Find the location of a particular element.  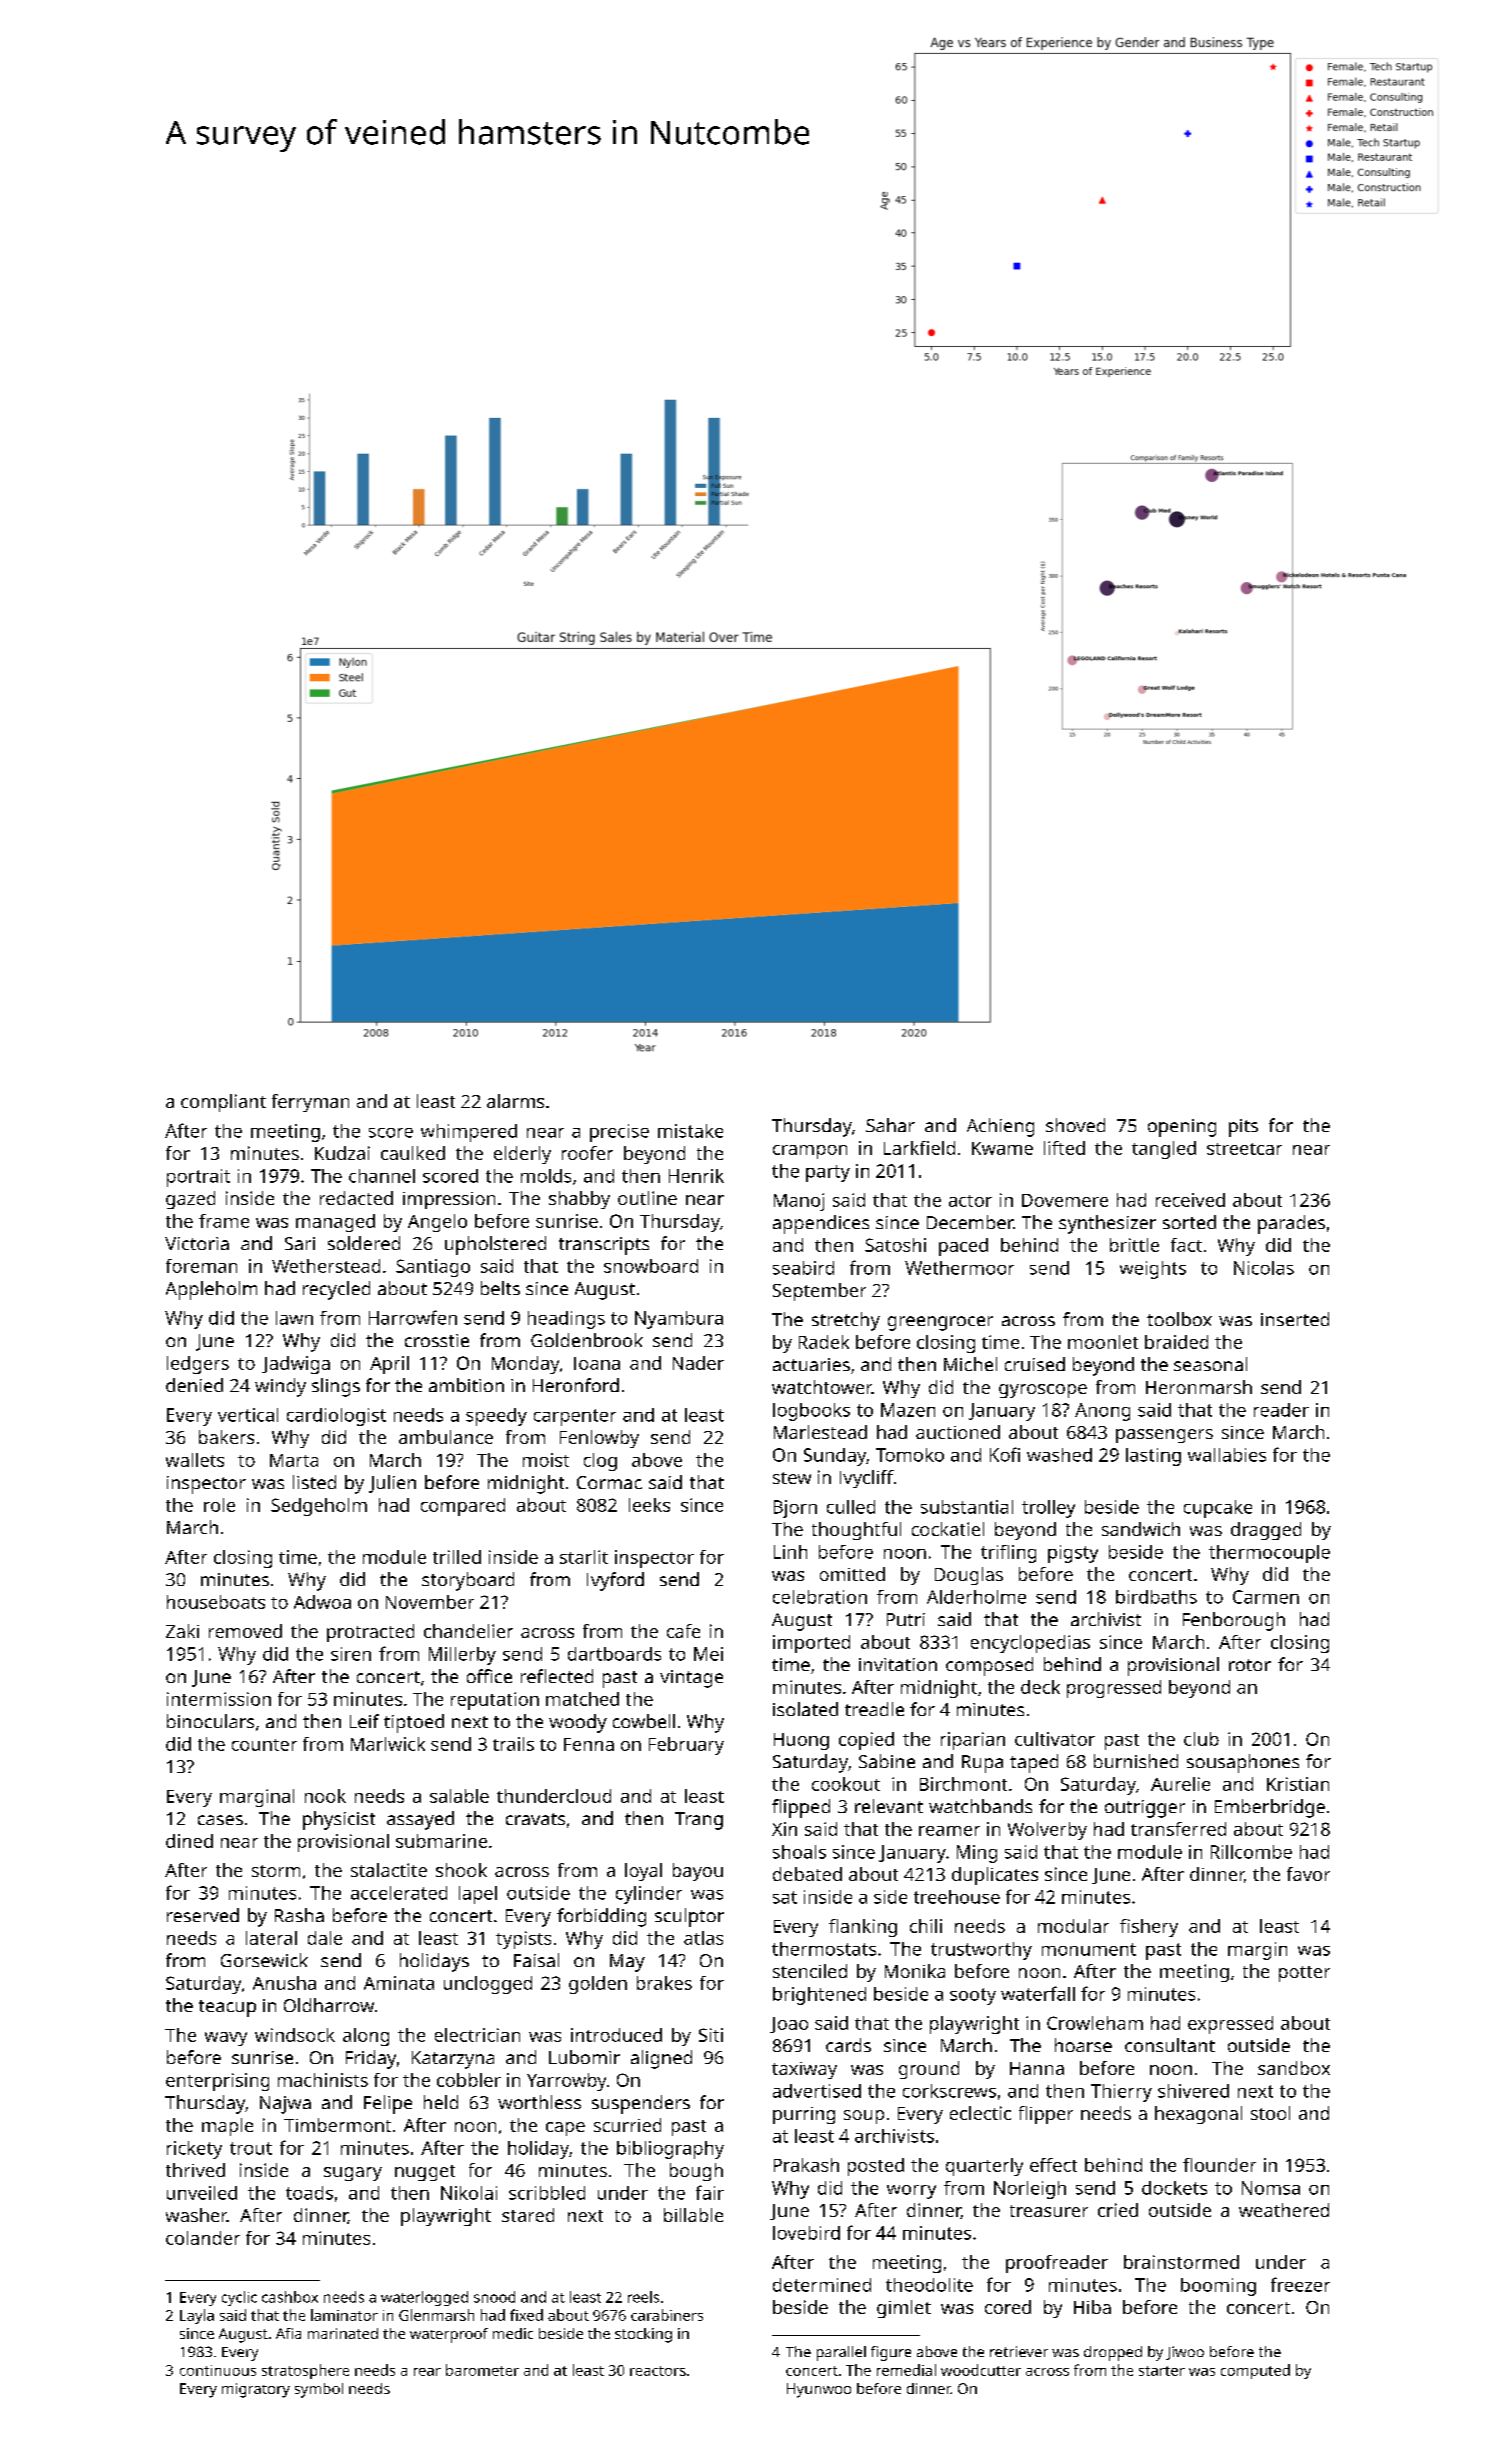

Sari is located at coordinates (300, 1243).
